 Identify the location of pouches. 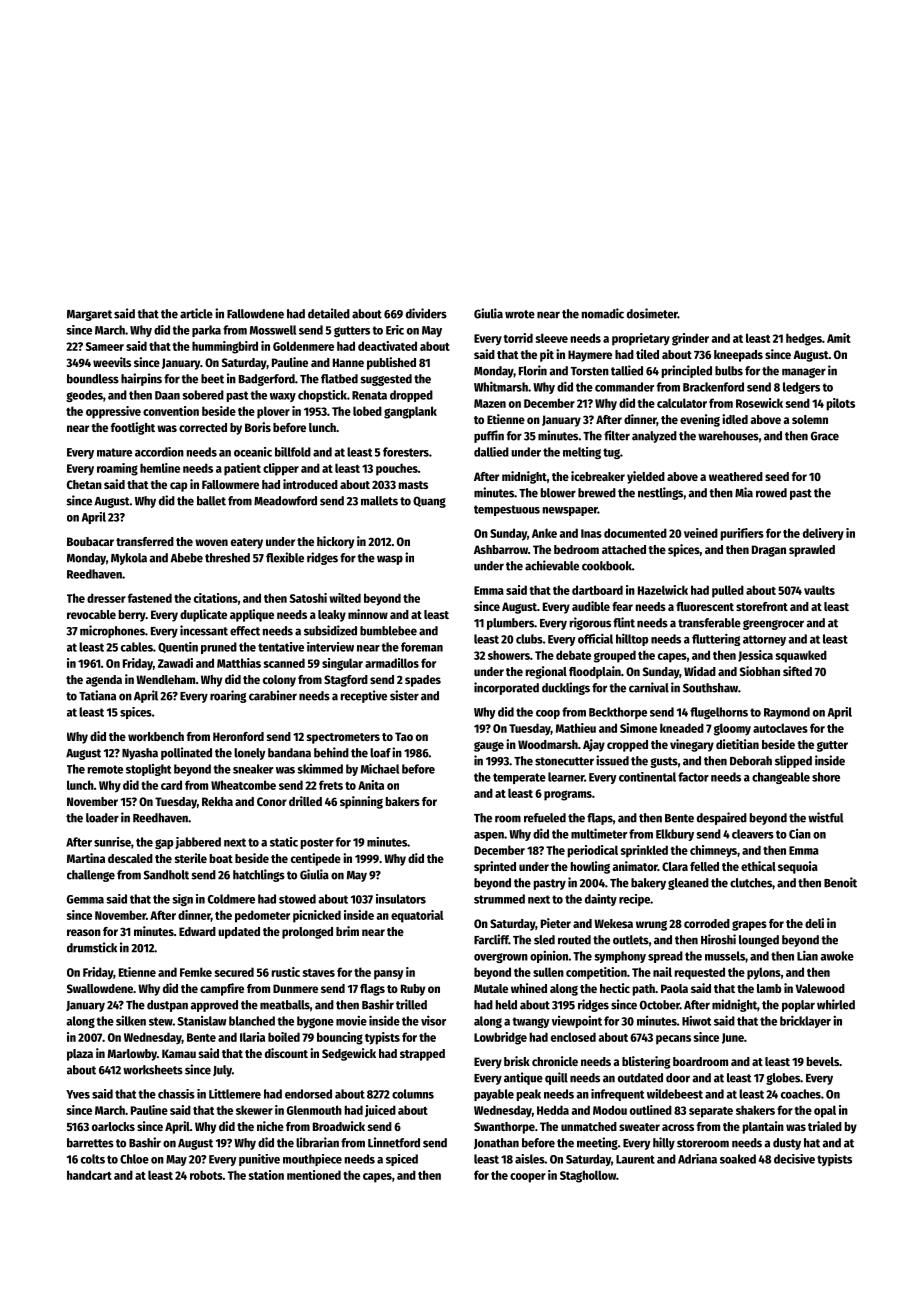
(397, 469).
